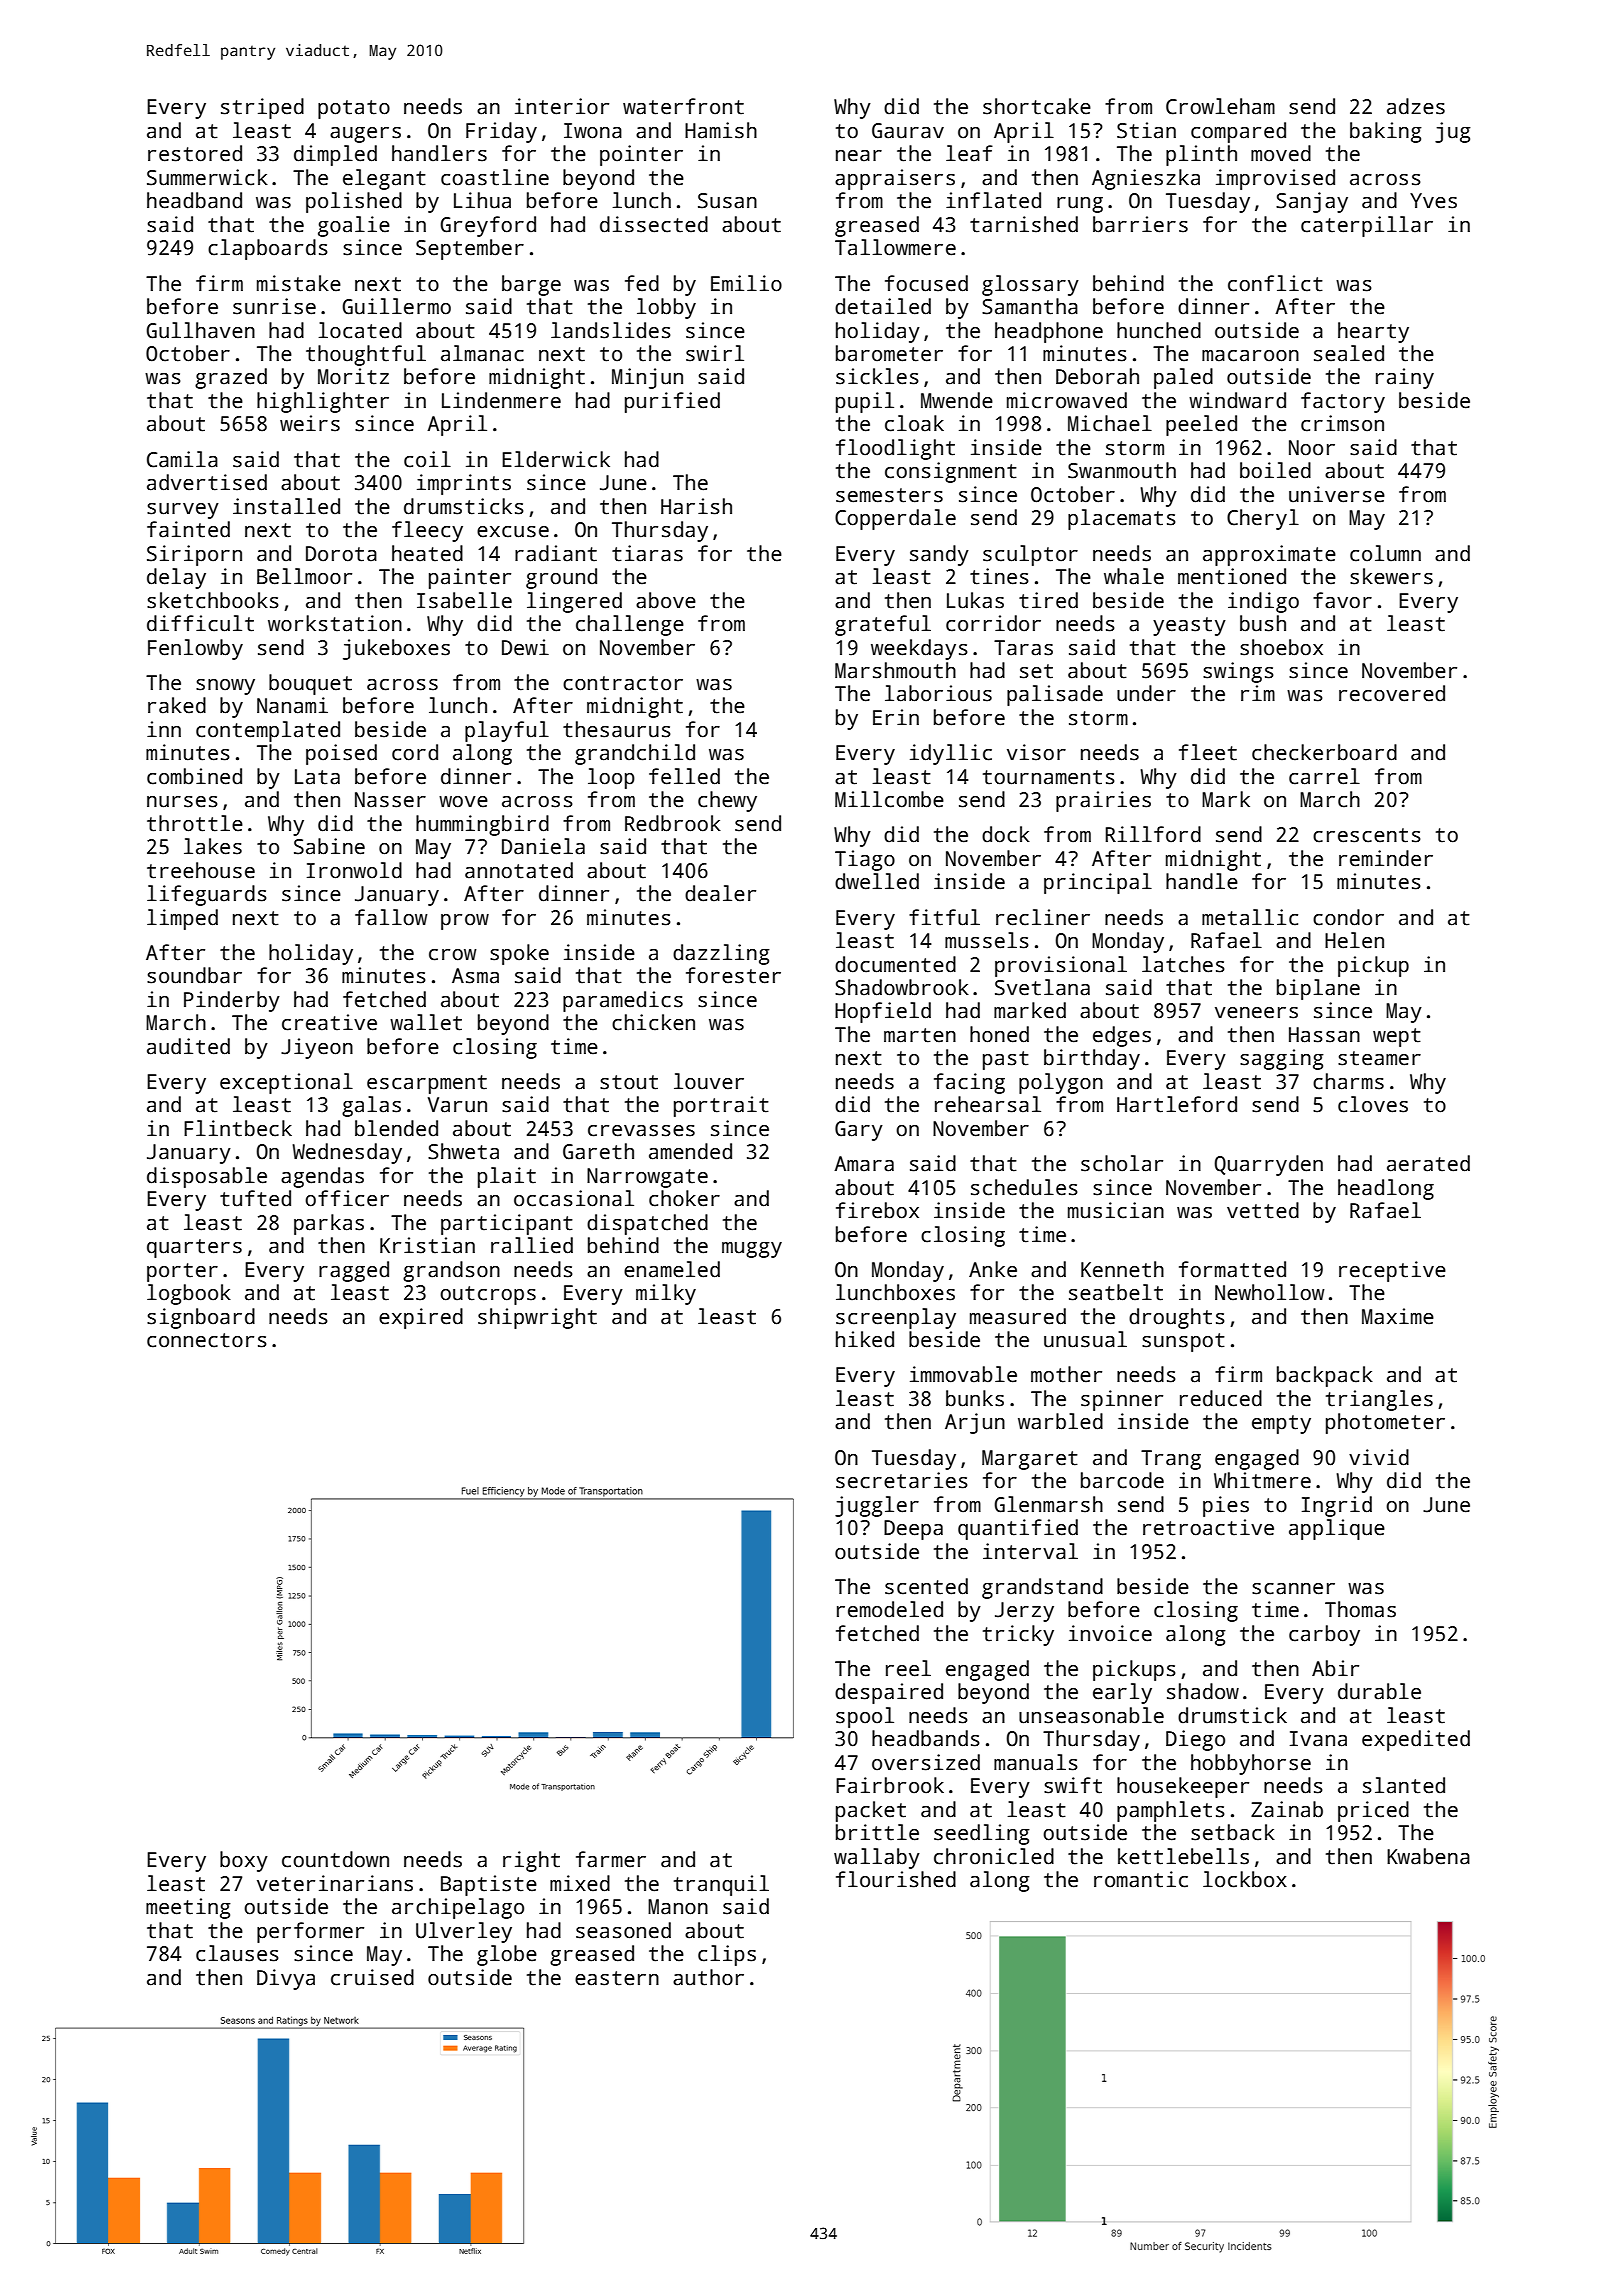 The image size is (1620, 2292). Describe the element at coordinates (1312, 448) in the screenshot. I see `Noor` at that location.
